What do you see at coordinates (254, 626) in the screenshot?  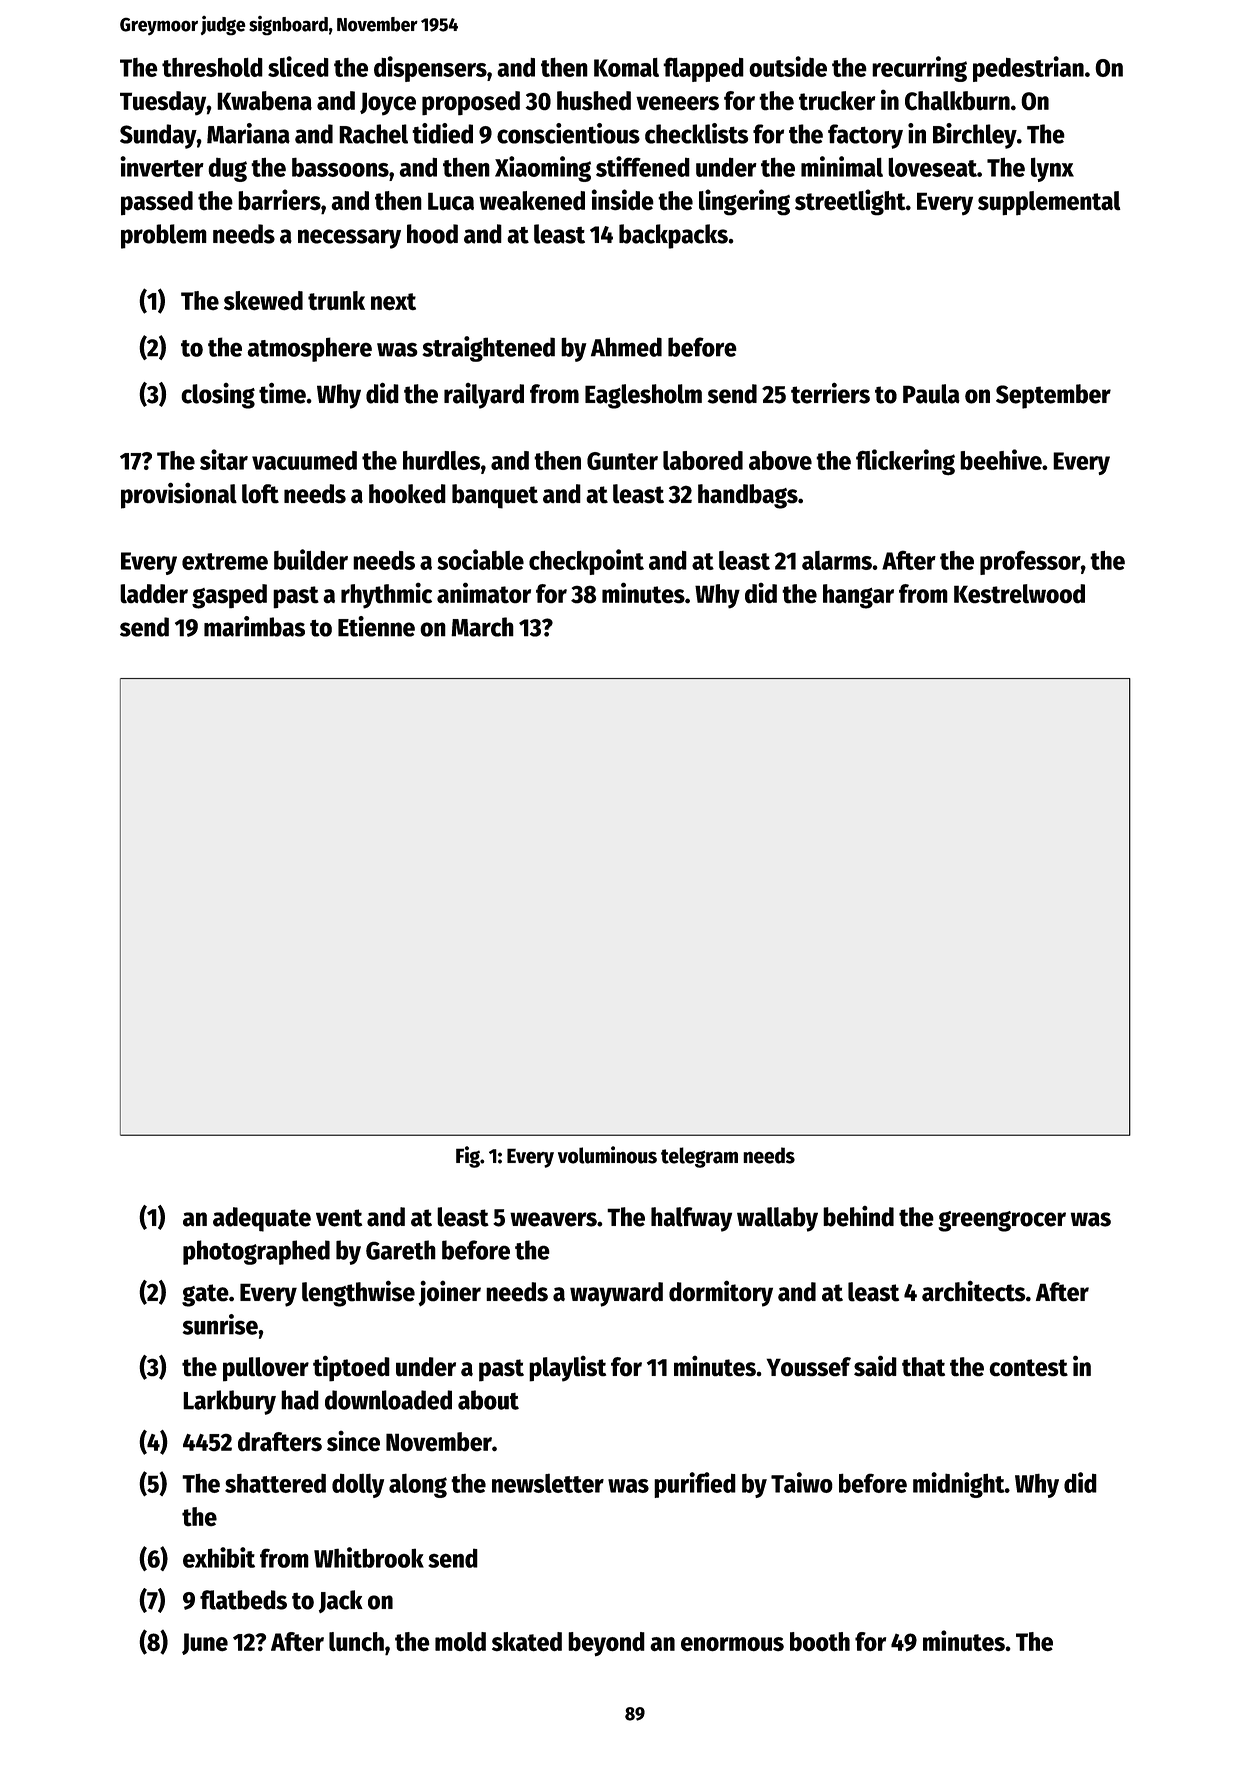 I see `marimbas` at bounding box center [254, 626].
